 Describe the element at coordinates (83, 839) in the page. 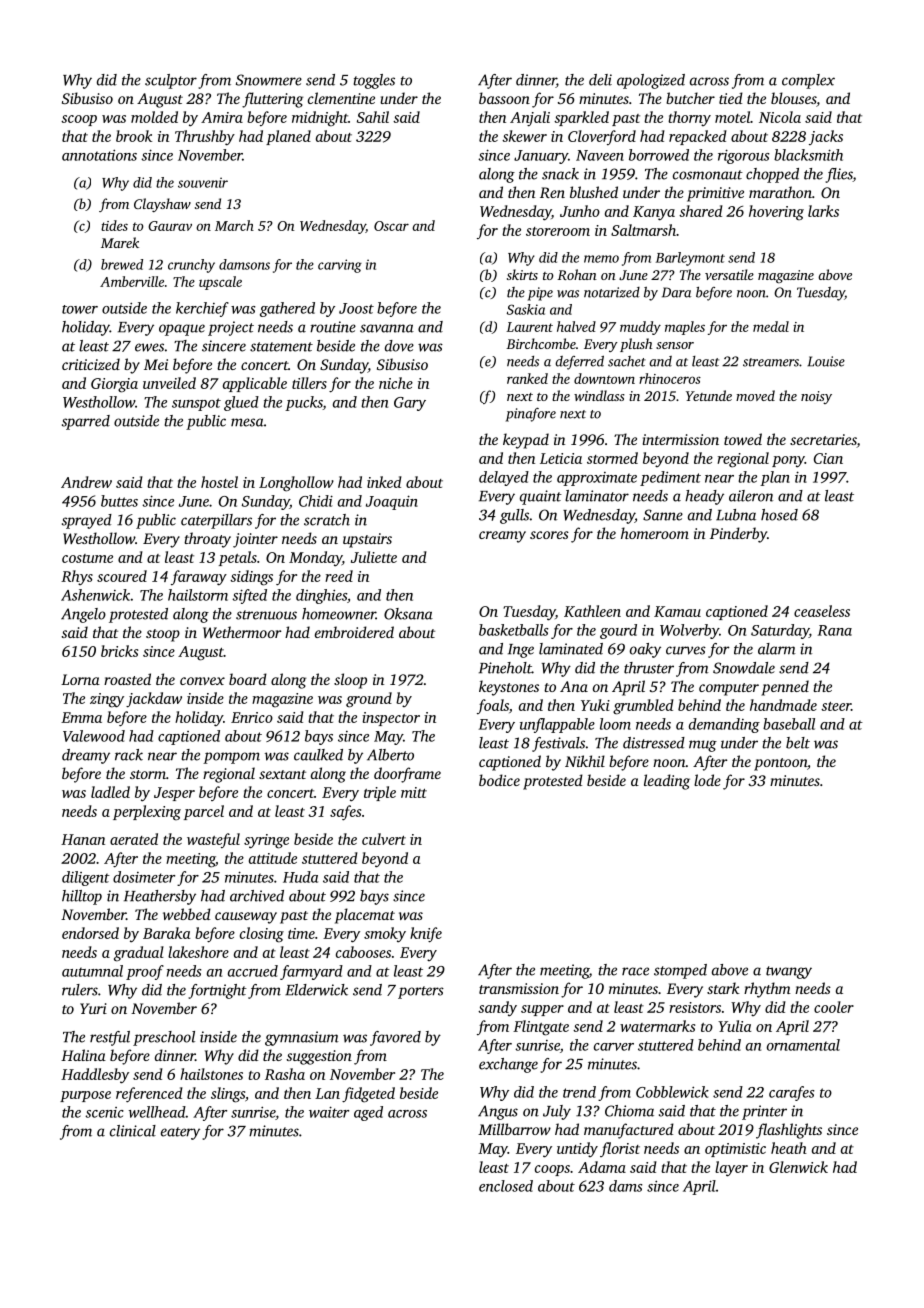

I see `Hanan` at that location.
